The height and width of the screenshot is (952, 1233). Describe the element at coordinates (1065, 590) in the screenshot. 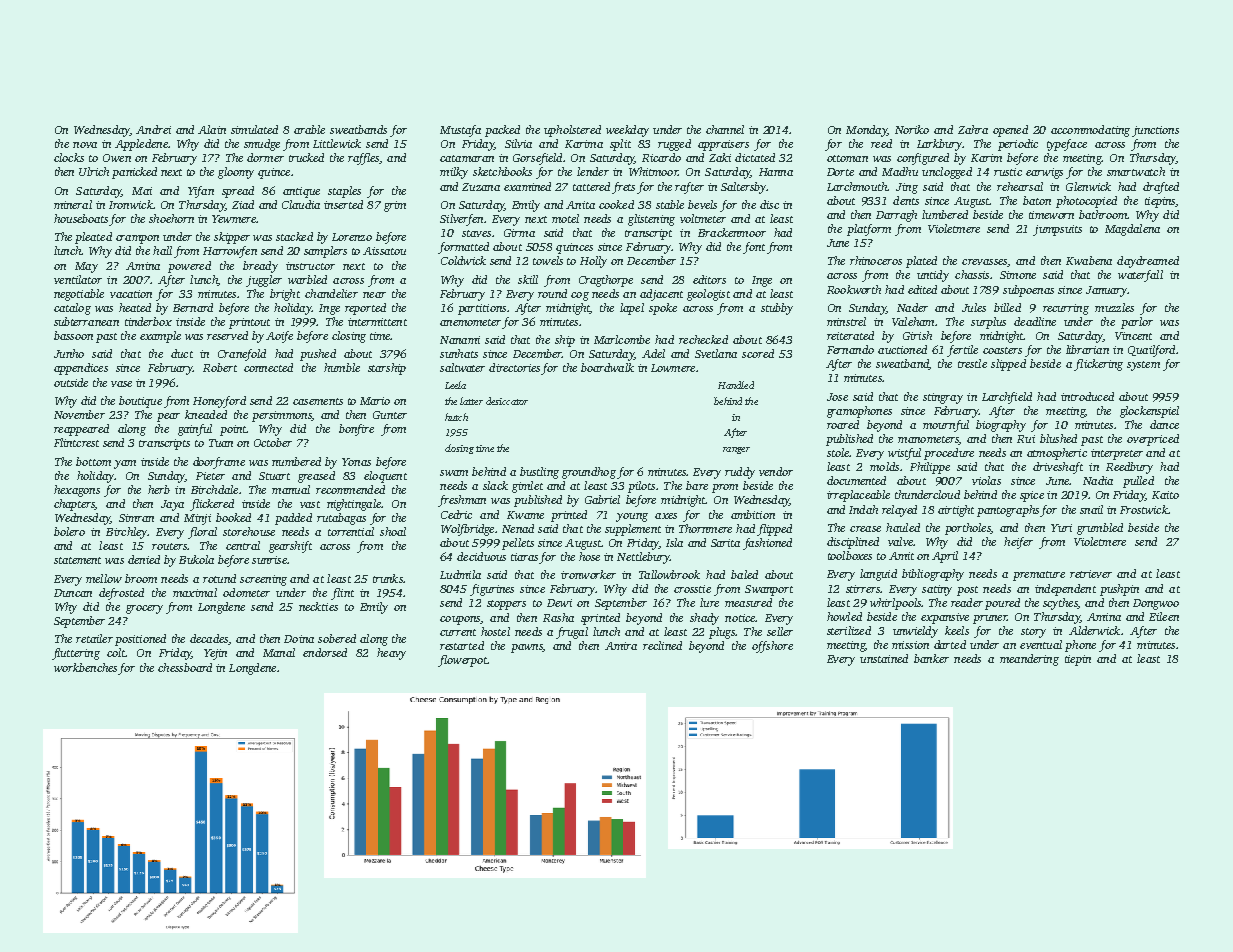

I see `independent` at that location.
